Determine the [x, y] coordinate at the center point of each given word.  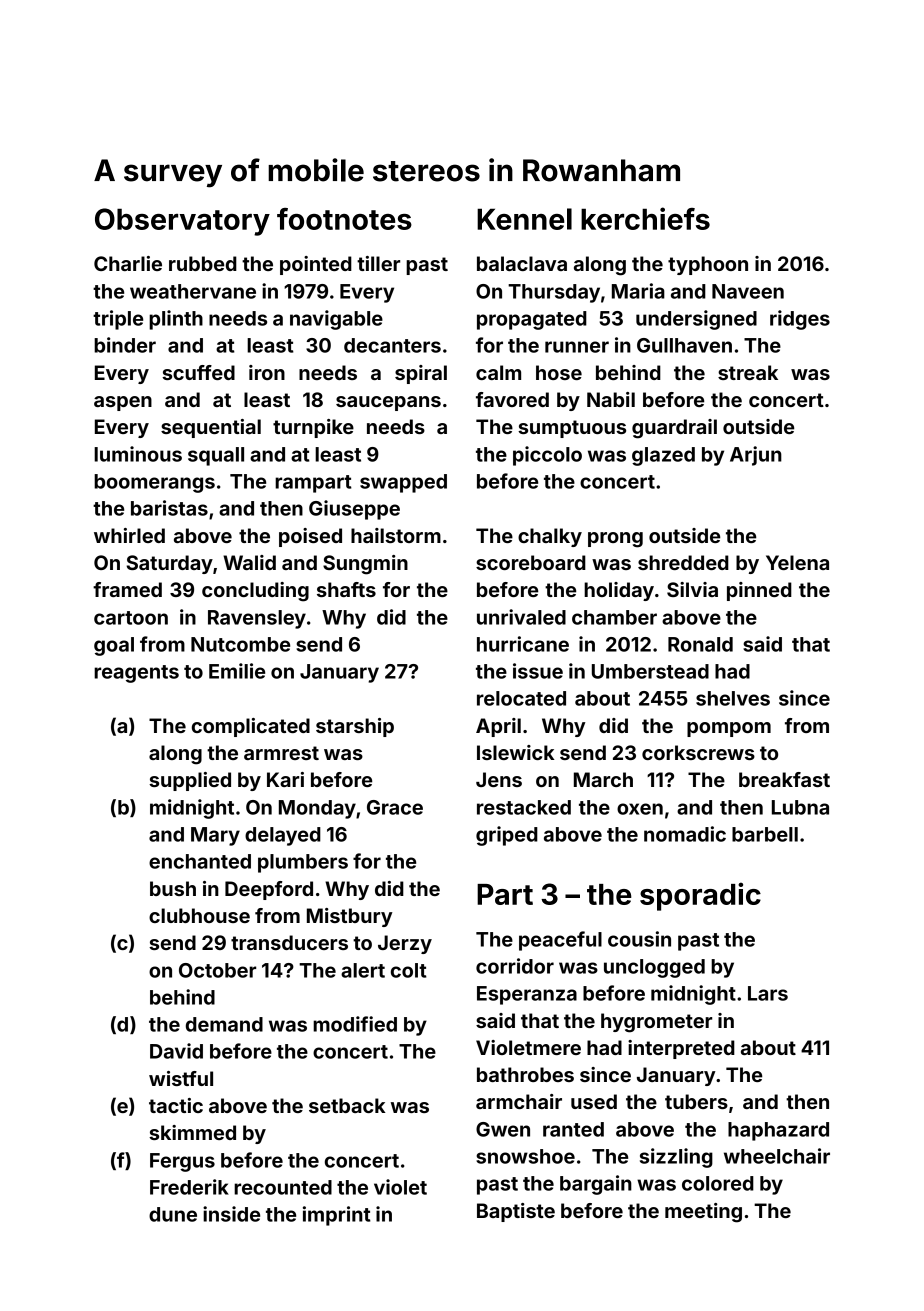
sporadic [700, 896]
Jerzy [405, 944]
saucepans [388, 403]
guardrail [674, 429]
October [217, 970]
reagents [136, 674]
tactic [176, 1105]
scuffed [198, 372]
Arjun [756, 456]
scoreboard [531, 562]
